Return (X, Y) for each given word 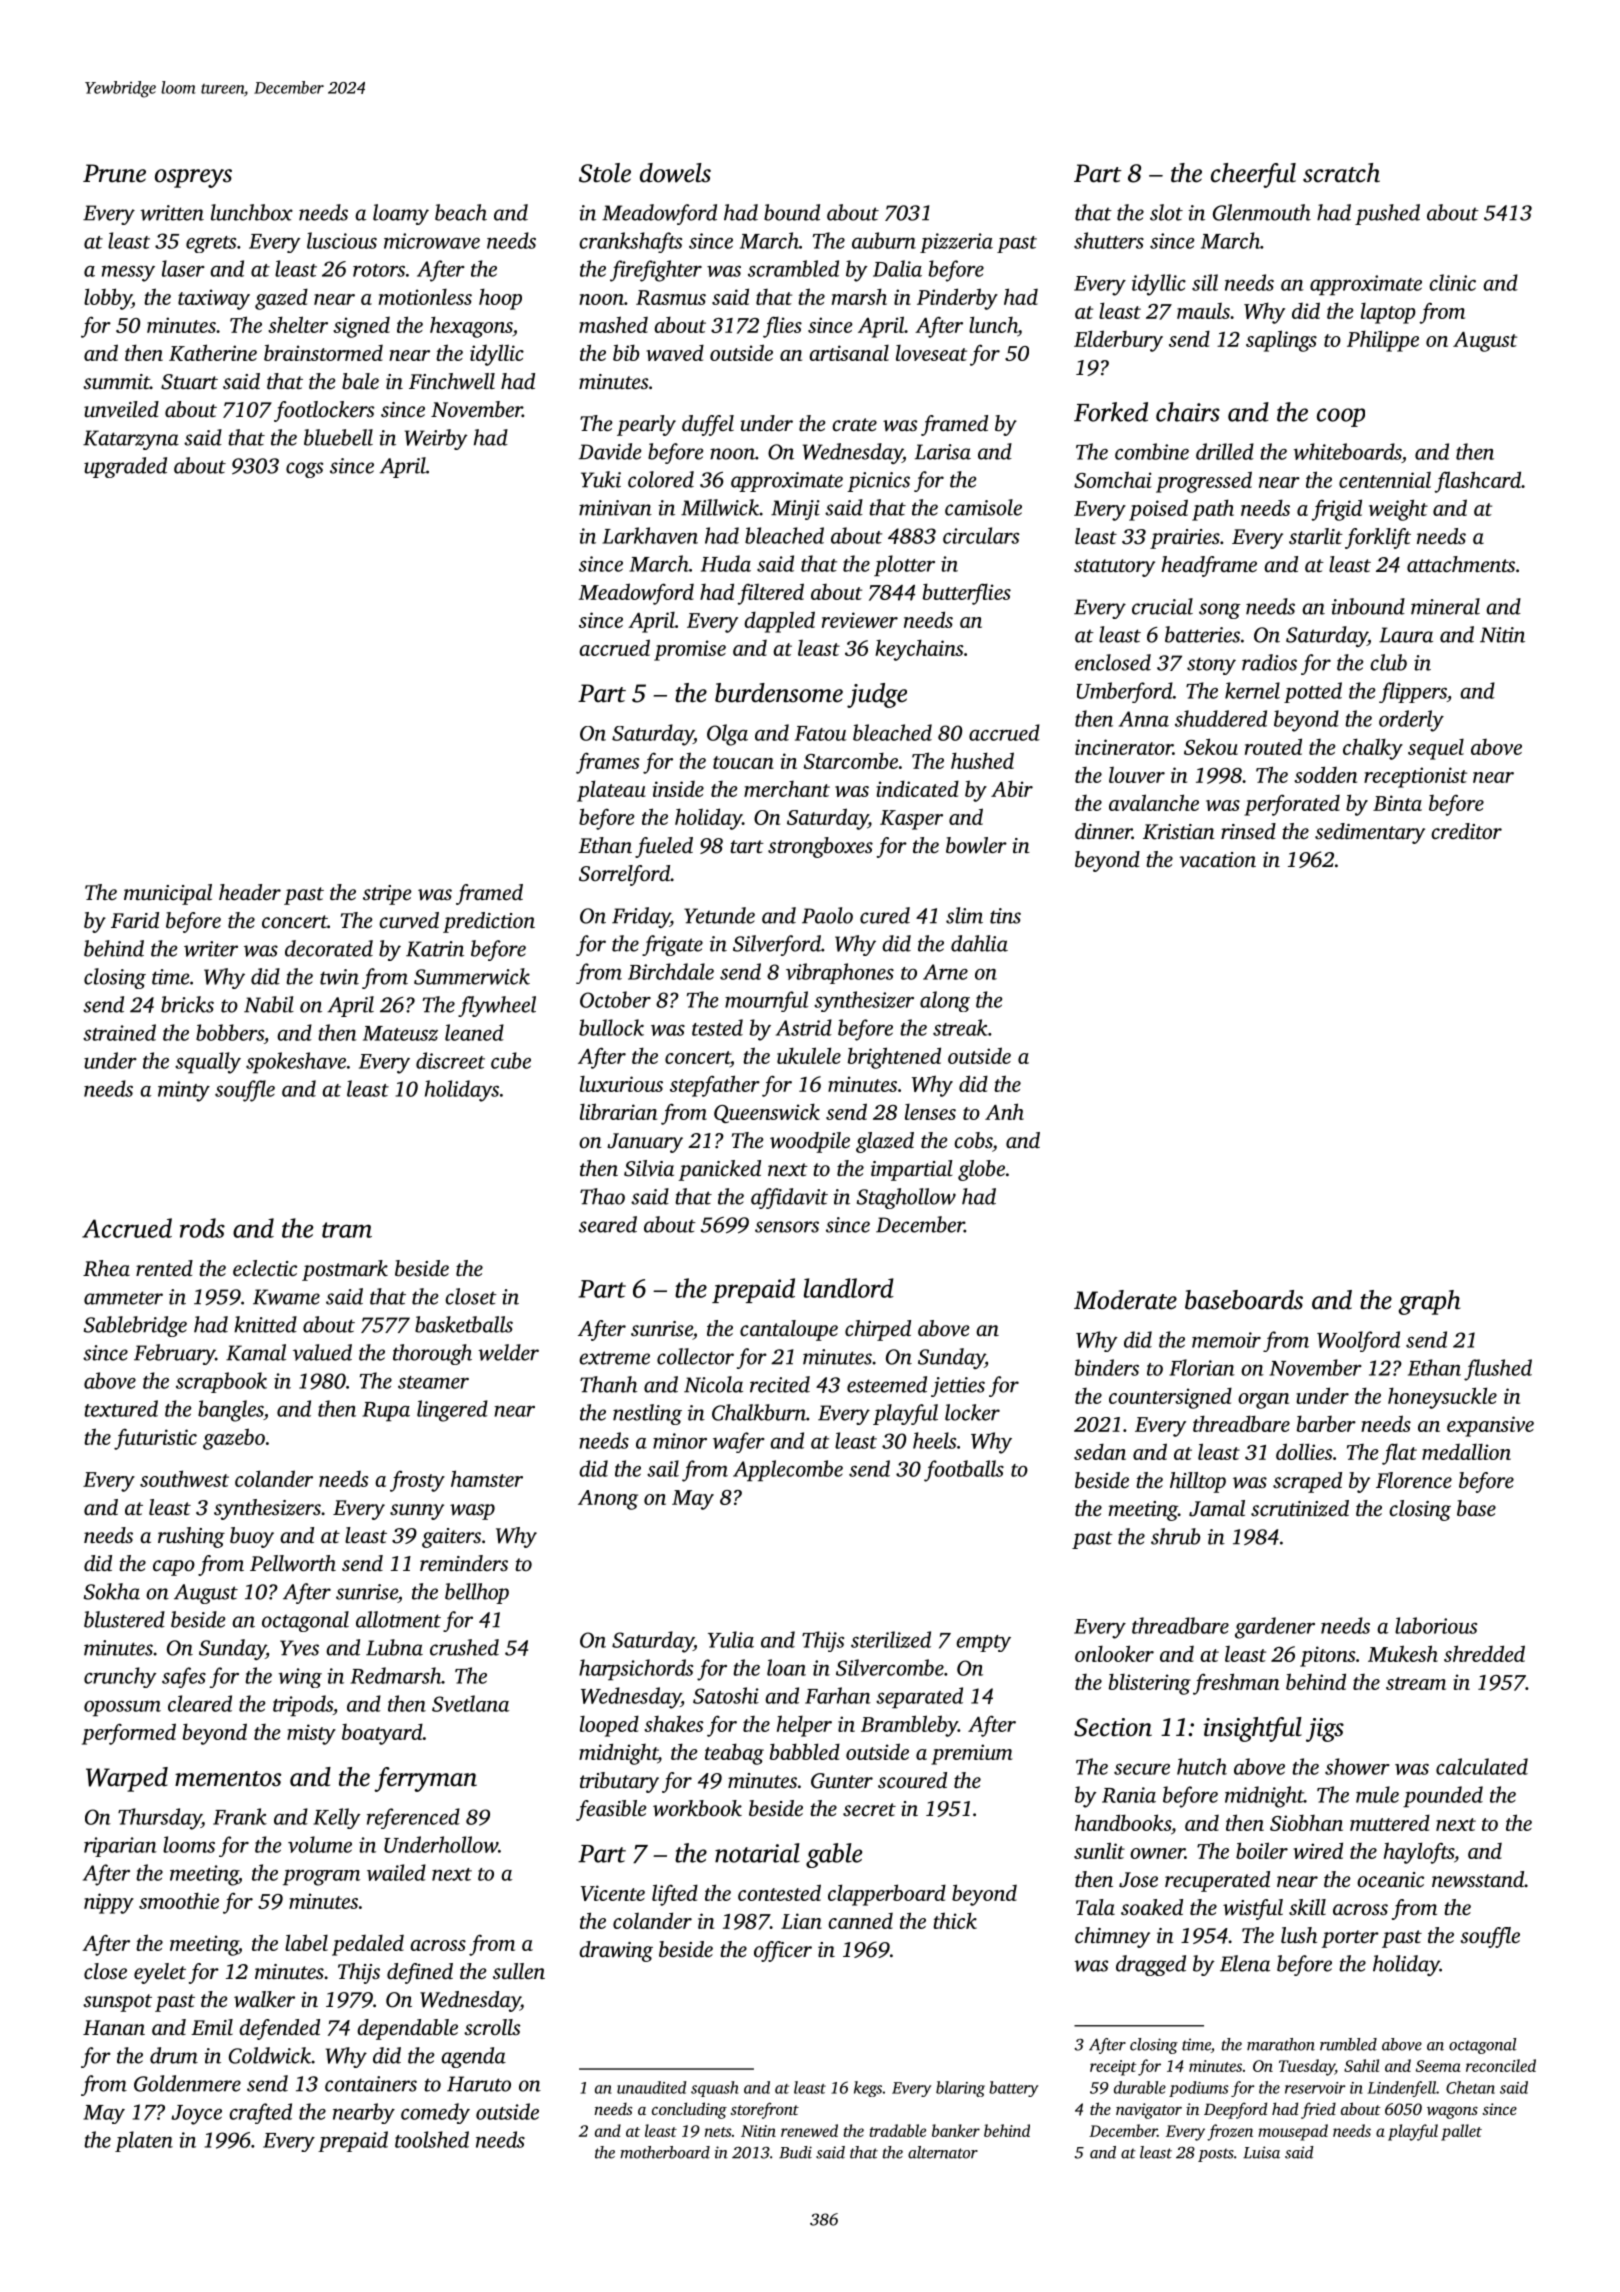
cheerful (1253, 175)
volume (320, 1844)
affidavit (789, 1198)
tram (347, 1230)
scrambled (793, 268)
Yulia (731, 1639)
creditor (1466, 831)
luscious (342, 240)
